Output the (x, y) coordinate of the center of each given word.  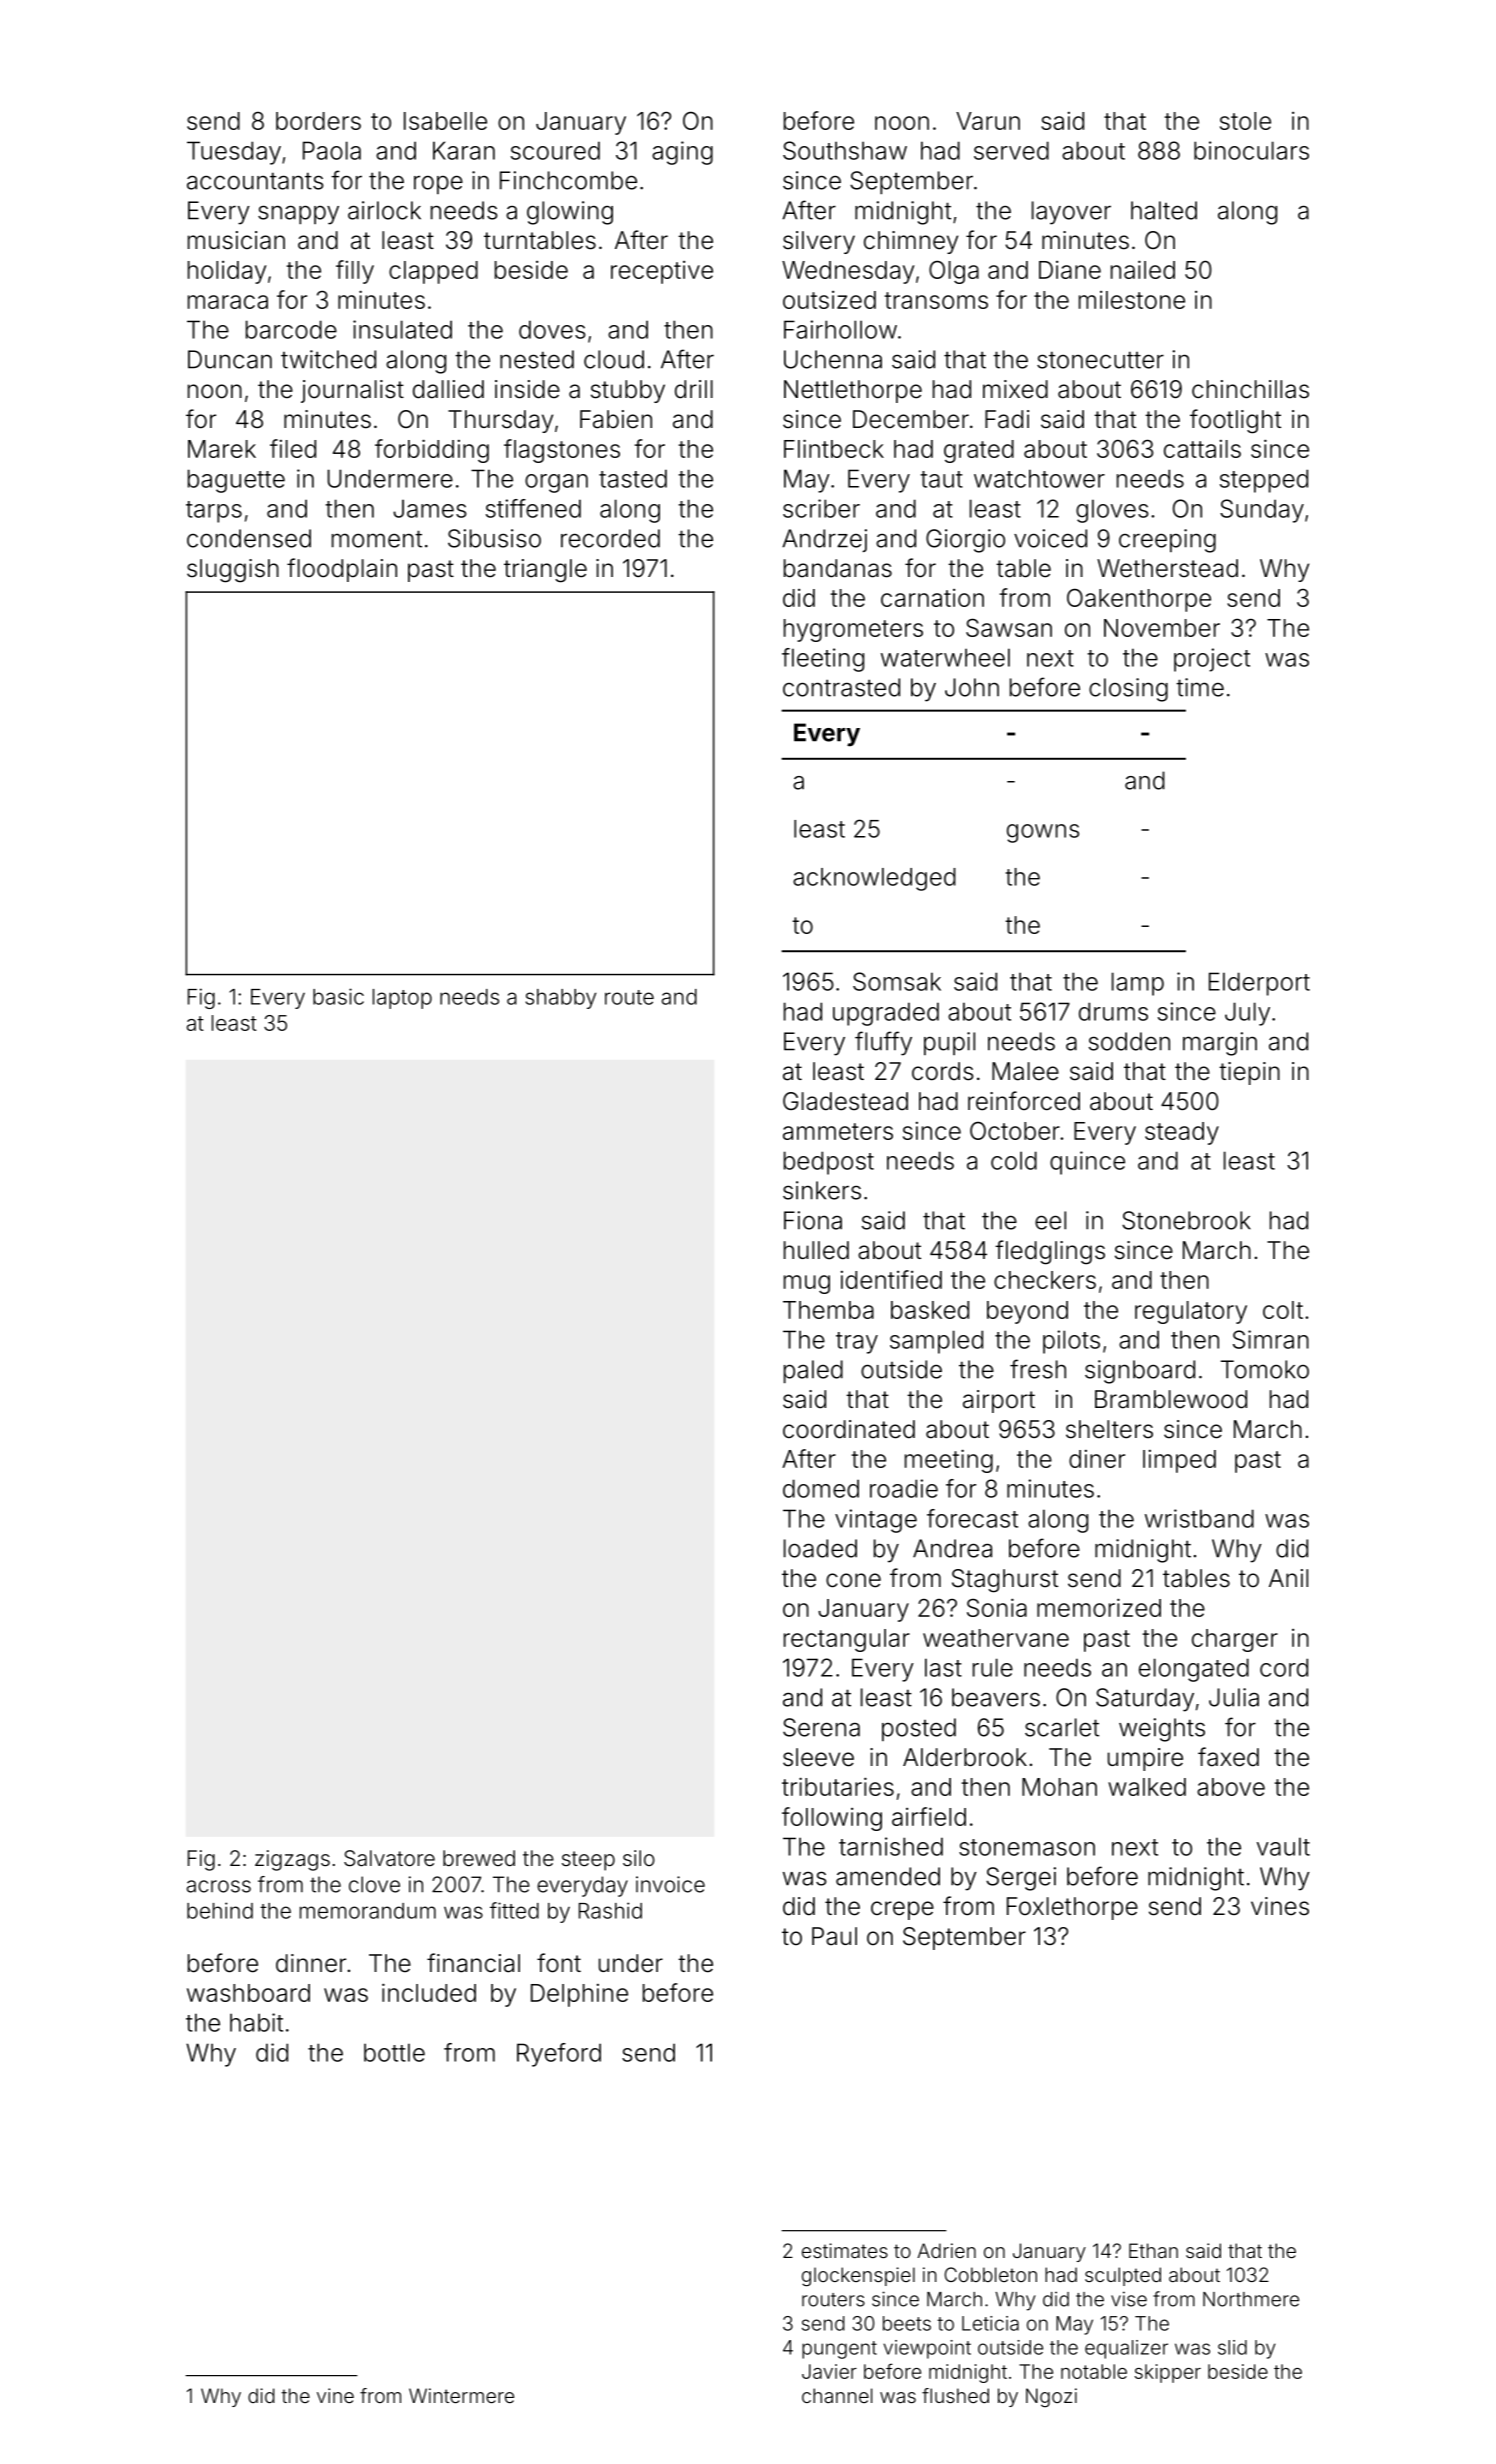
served (1011, 150)
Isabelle (445, 121)
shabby (560, 999)
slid (1232, 2347)
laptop (402, 999)
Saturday (1145, 1700)
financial (473, 1963)
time (1200, 687)
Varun (988, 121)
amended (888, 1876)
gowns (1043, 833)
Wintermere (461, 2395)
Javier (829, 2371)
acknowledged (874, 879)
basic (338, 996)
